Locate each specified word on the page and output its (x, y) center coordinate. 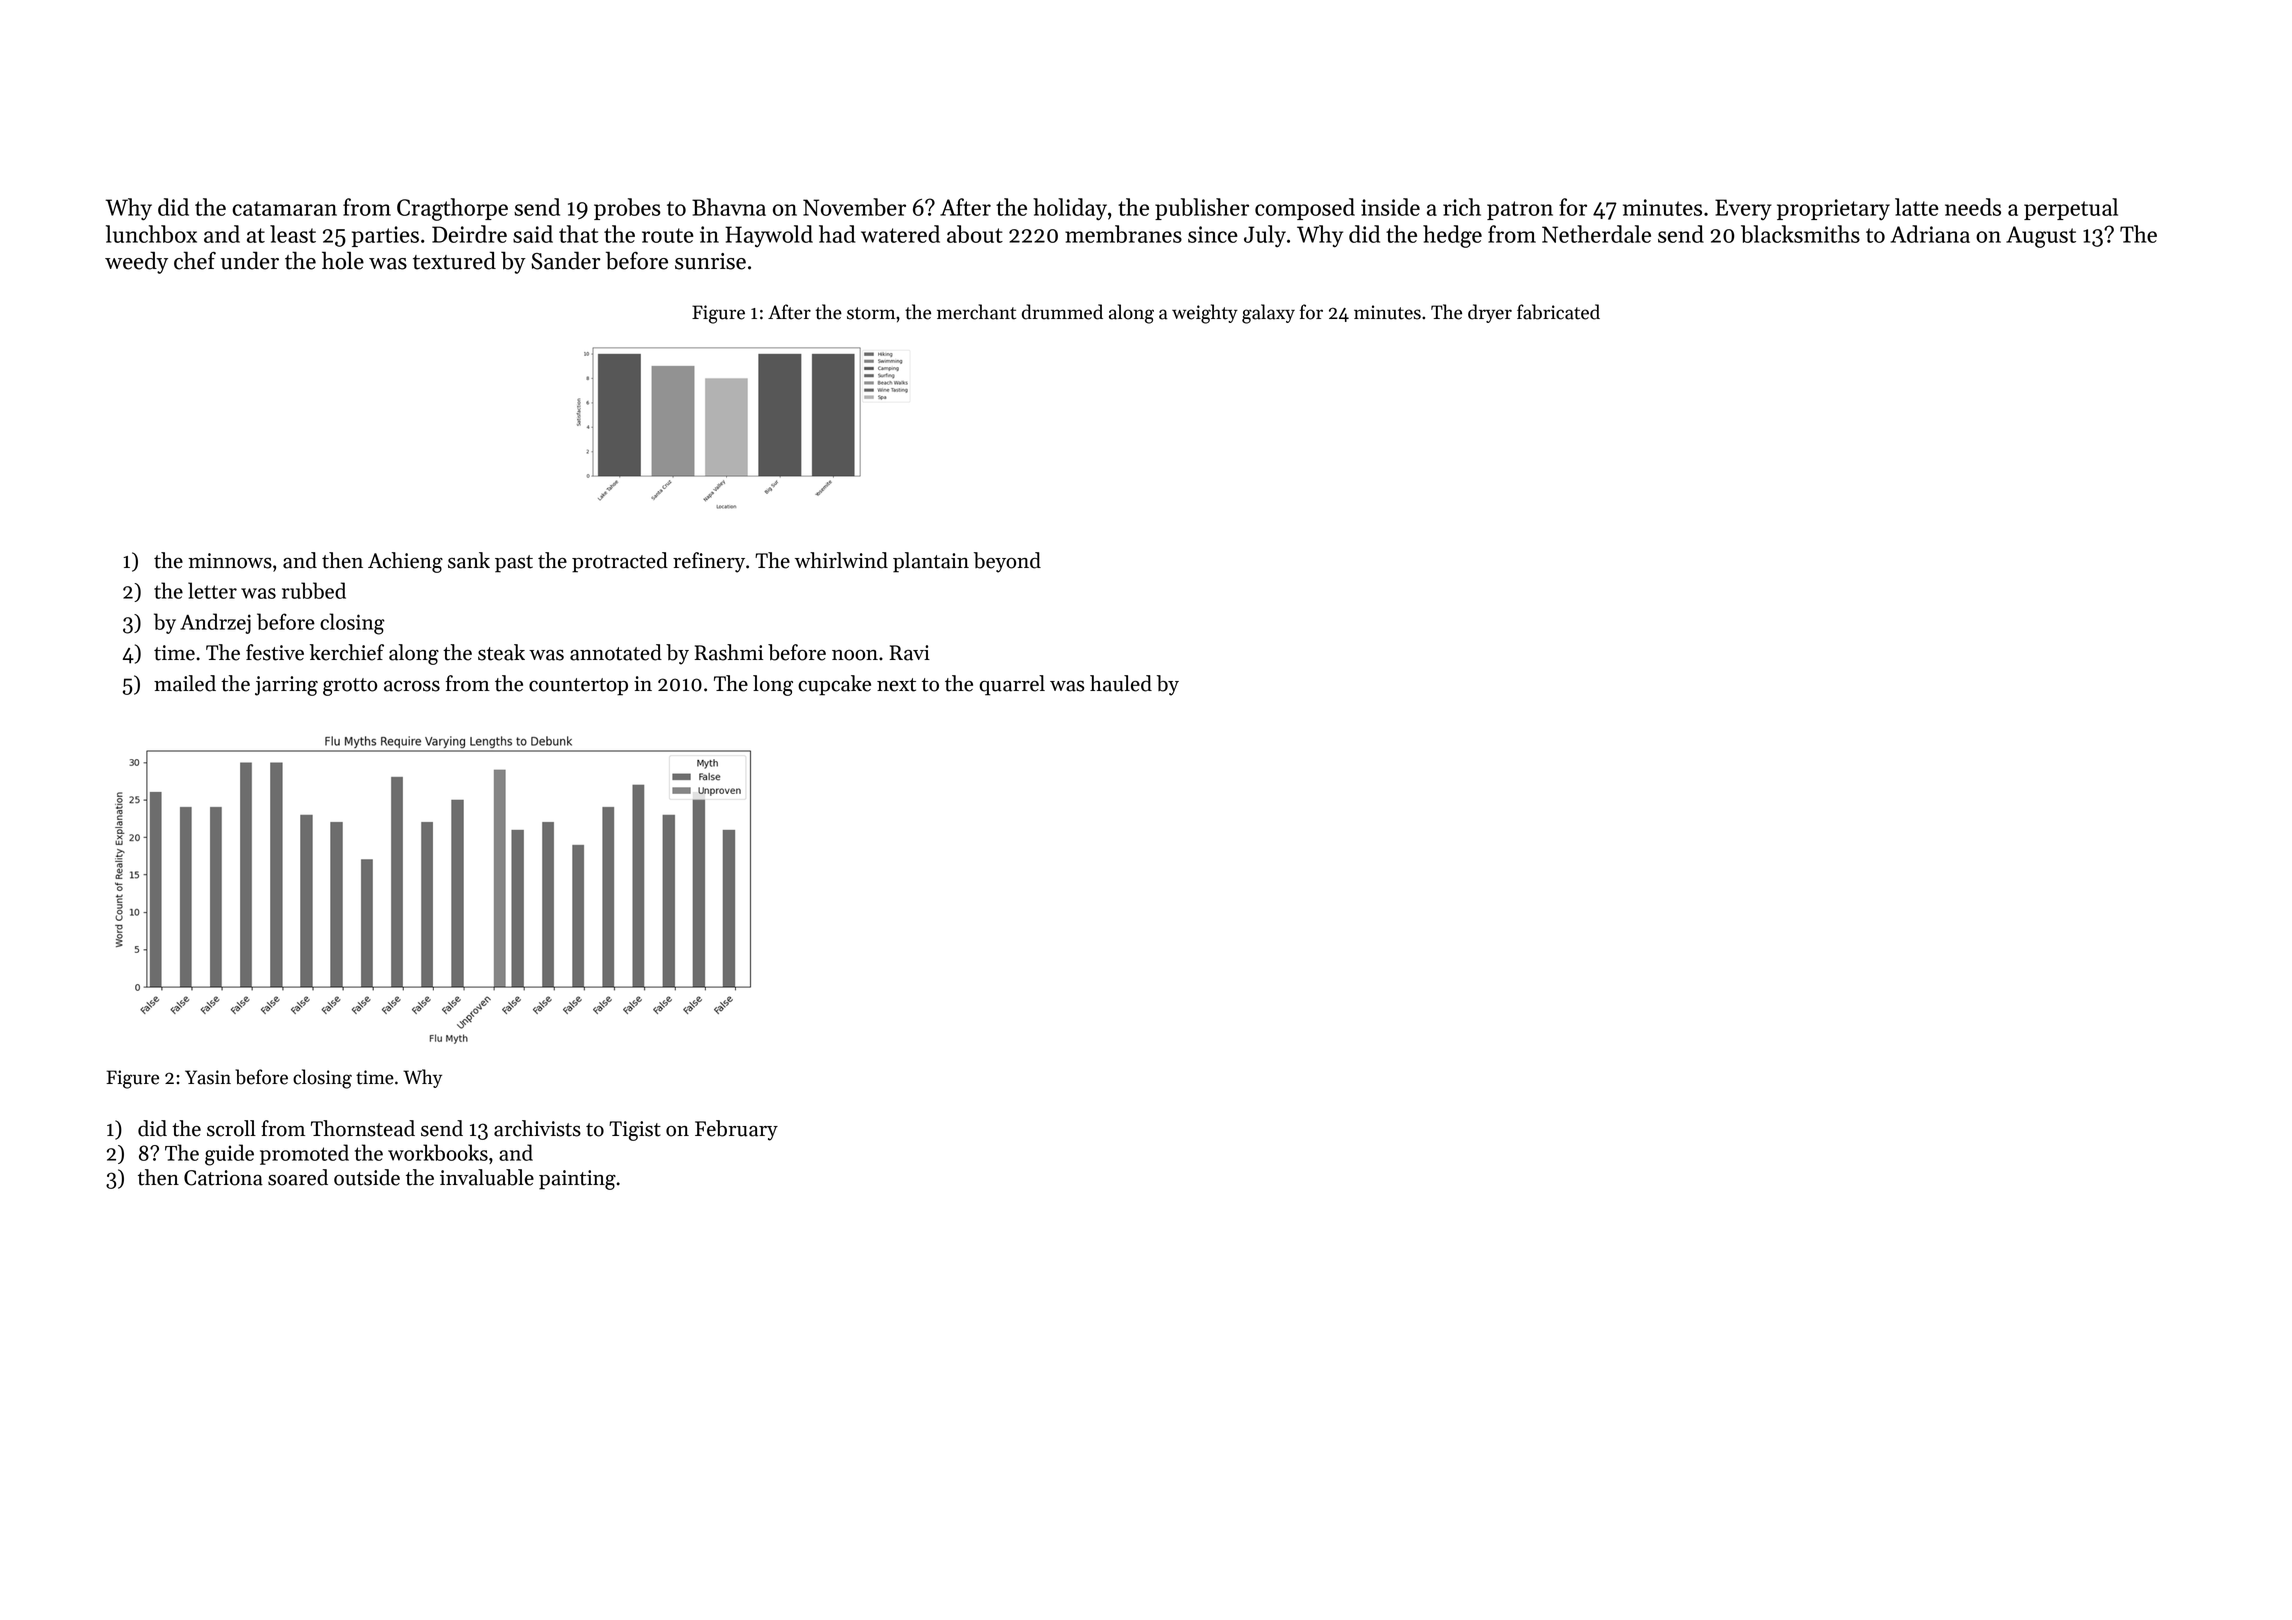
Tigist (635, 1131)
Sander (566, 260)
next (896, 685)
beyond (1007, 562)
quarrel (1012, 685)
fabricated (1558, 312)
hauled (1121, 683)
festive (275, 652)
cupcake (834, 685)
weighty (1205, 314)
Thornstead (363, 1128)
